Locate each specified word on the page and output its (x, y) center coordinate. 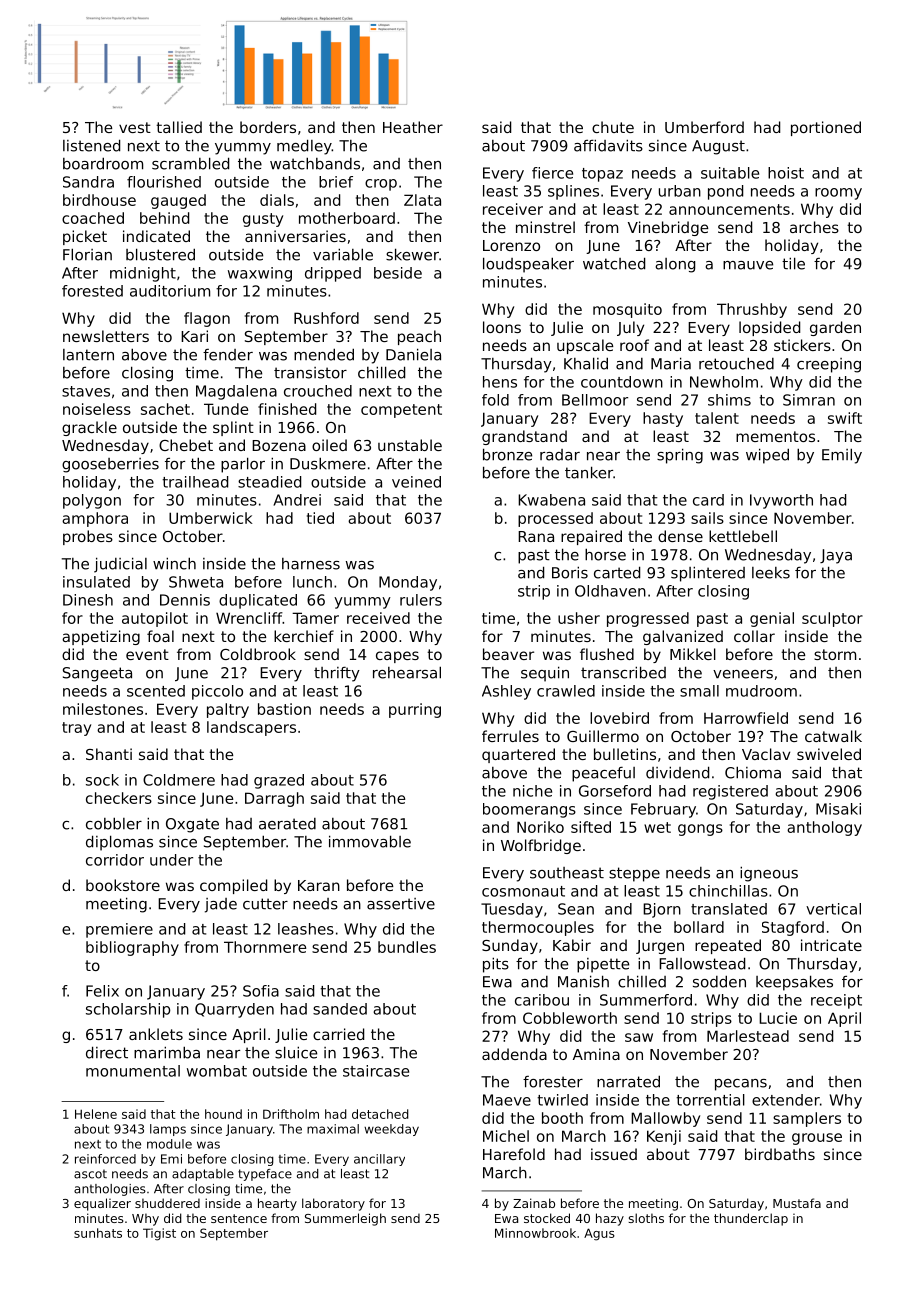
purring (415, 710)
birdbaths (780, 1154)
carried (338, 1034)
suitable (730, 173)
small (699, 691)
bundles (407, 947)
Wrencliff (249, 618)
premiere (119, 930)
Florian (87, 254)
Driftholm (291, 1114)
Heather (413, 127)
